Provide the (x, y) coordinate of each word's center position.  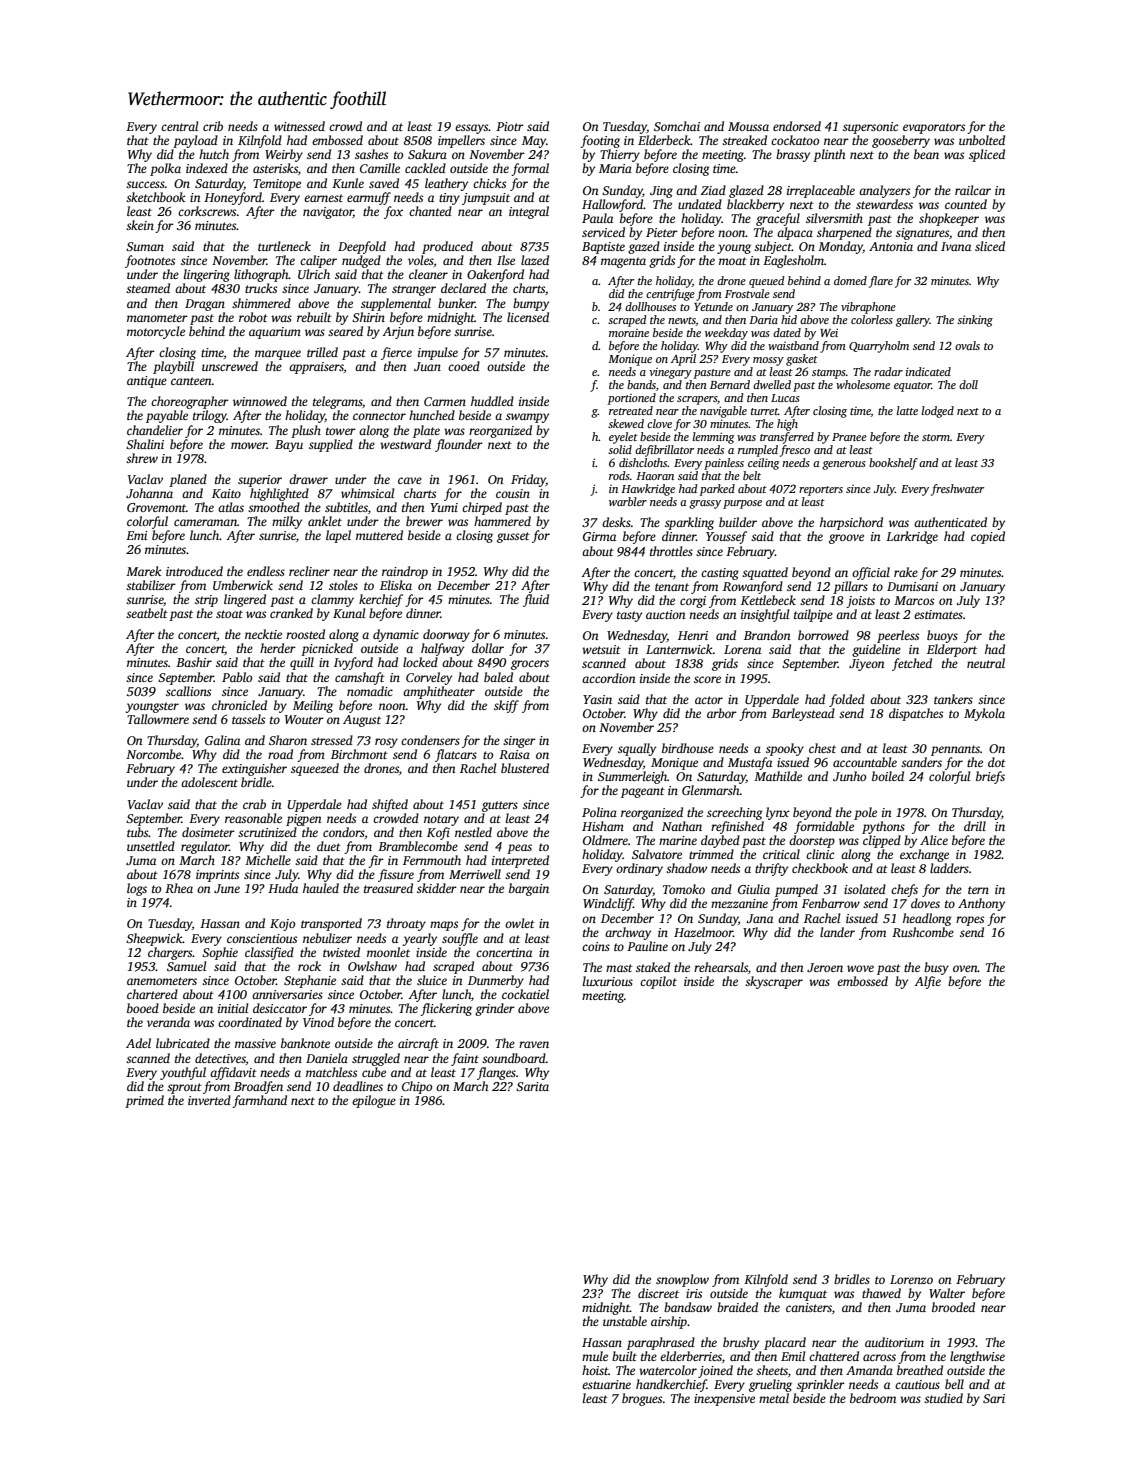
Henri (693, 635)
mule (595, 1356)
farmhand (259, 1101)
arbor (722, 713)
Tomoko (684, 889)
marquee (278, 355)
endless (266, 571)
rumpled (758, 451)
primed (144, 1101)
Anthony (981, 904)
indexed (207, 168)
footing (600, 141)
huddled (492, 401)
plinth (829, 155)
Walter (947, 1293)
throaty (406, 924)
